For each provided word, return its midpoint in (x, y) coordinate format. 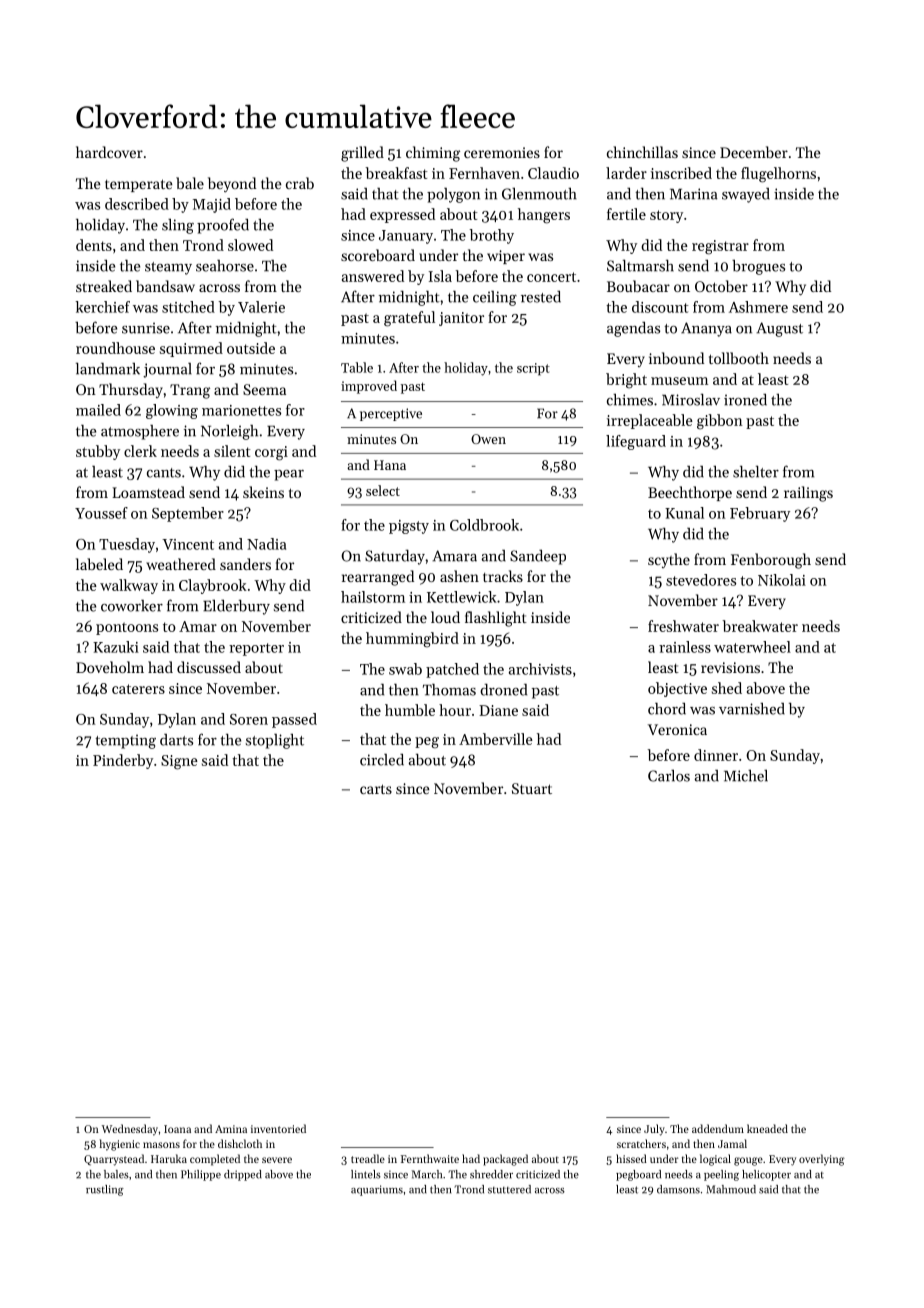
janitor (461, 319)
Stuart (532, 788)
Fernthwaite (430, 1158)
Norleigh (229, 432)
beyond (232, 185)
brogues (758, 267)
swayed (746, 195)
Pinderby (123, 761)
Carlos (669, 776)
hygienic (120, 1145)
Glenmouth (539, 194)
